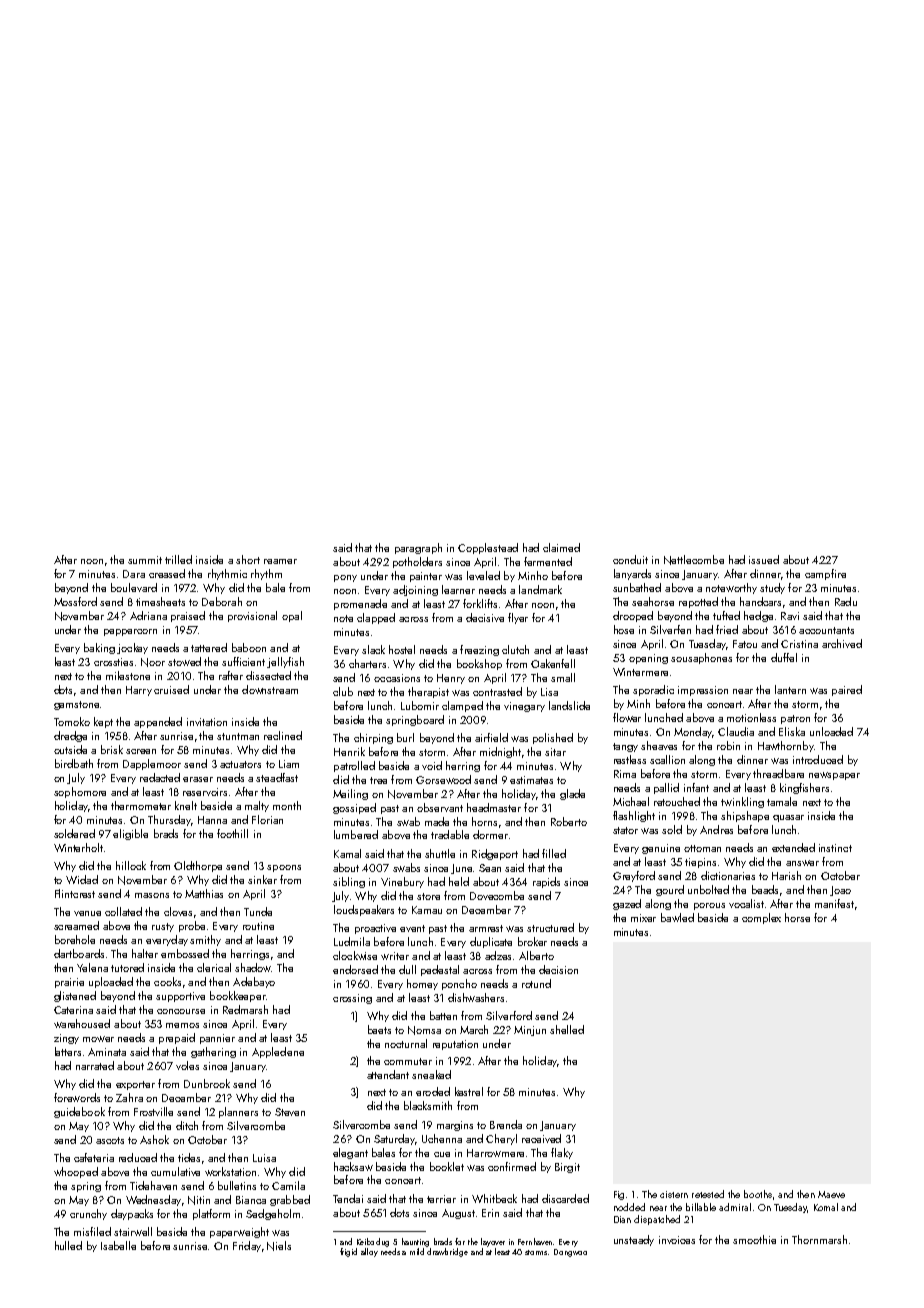 This page has width=924, height=1308. Describe the element at coordinates (447, 1252) in the page. I see `drawbridge` at that location.
